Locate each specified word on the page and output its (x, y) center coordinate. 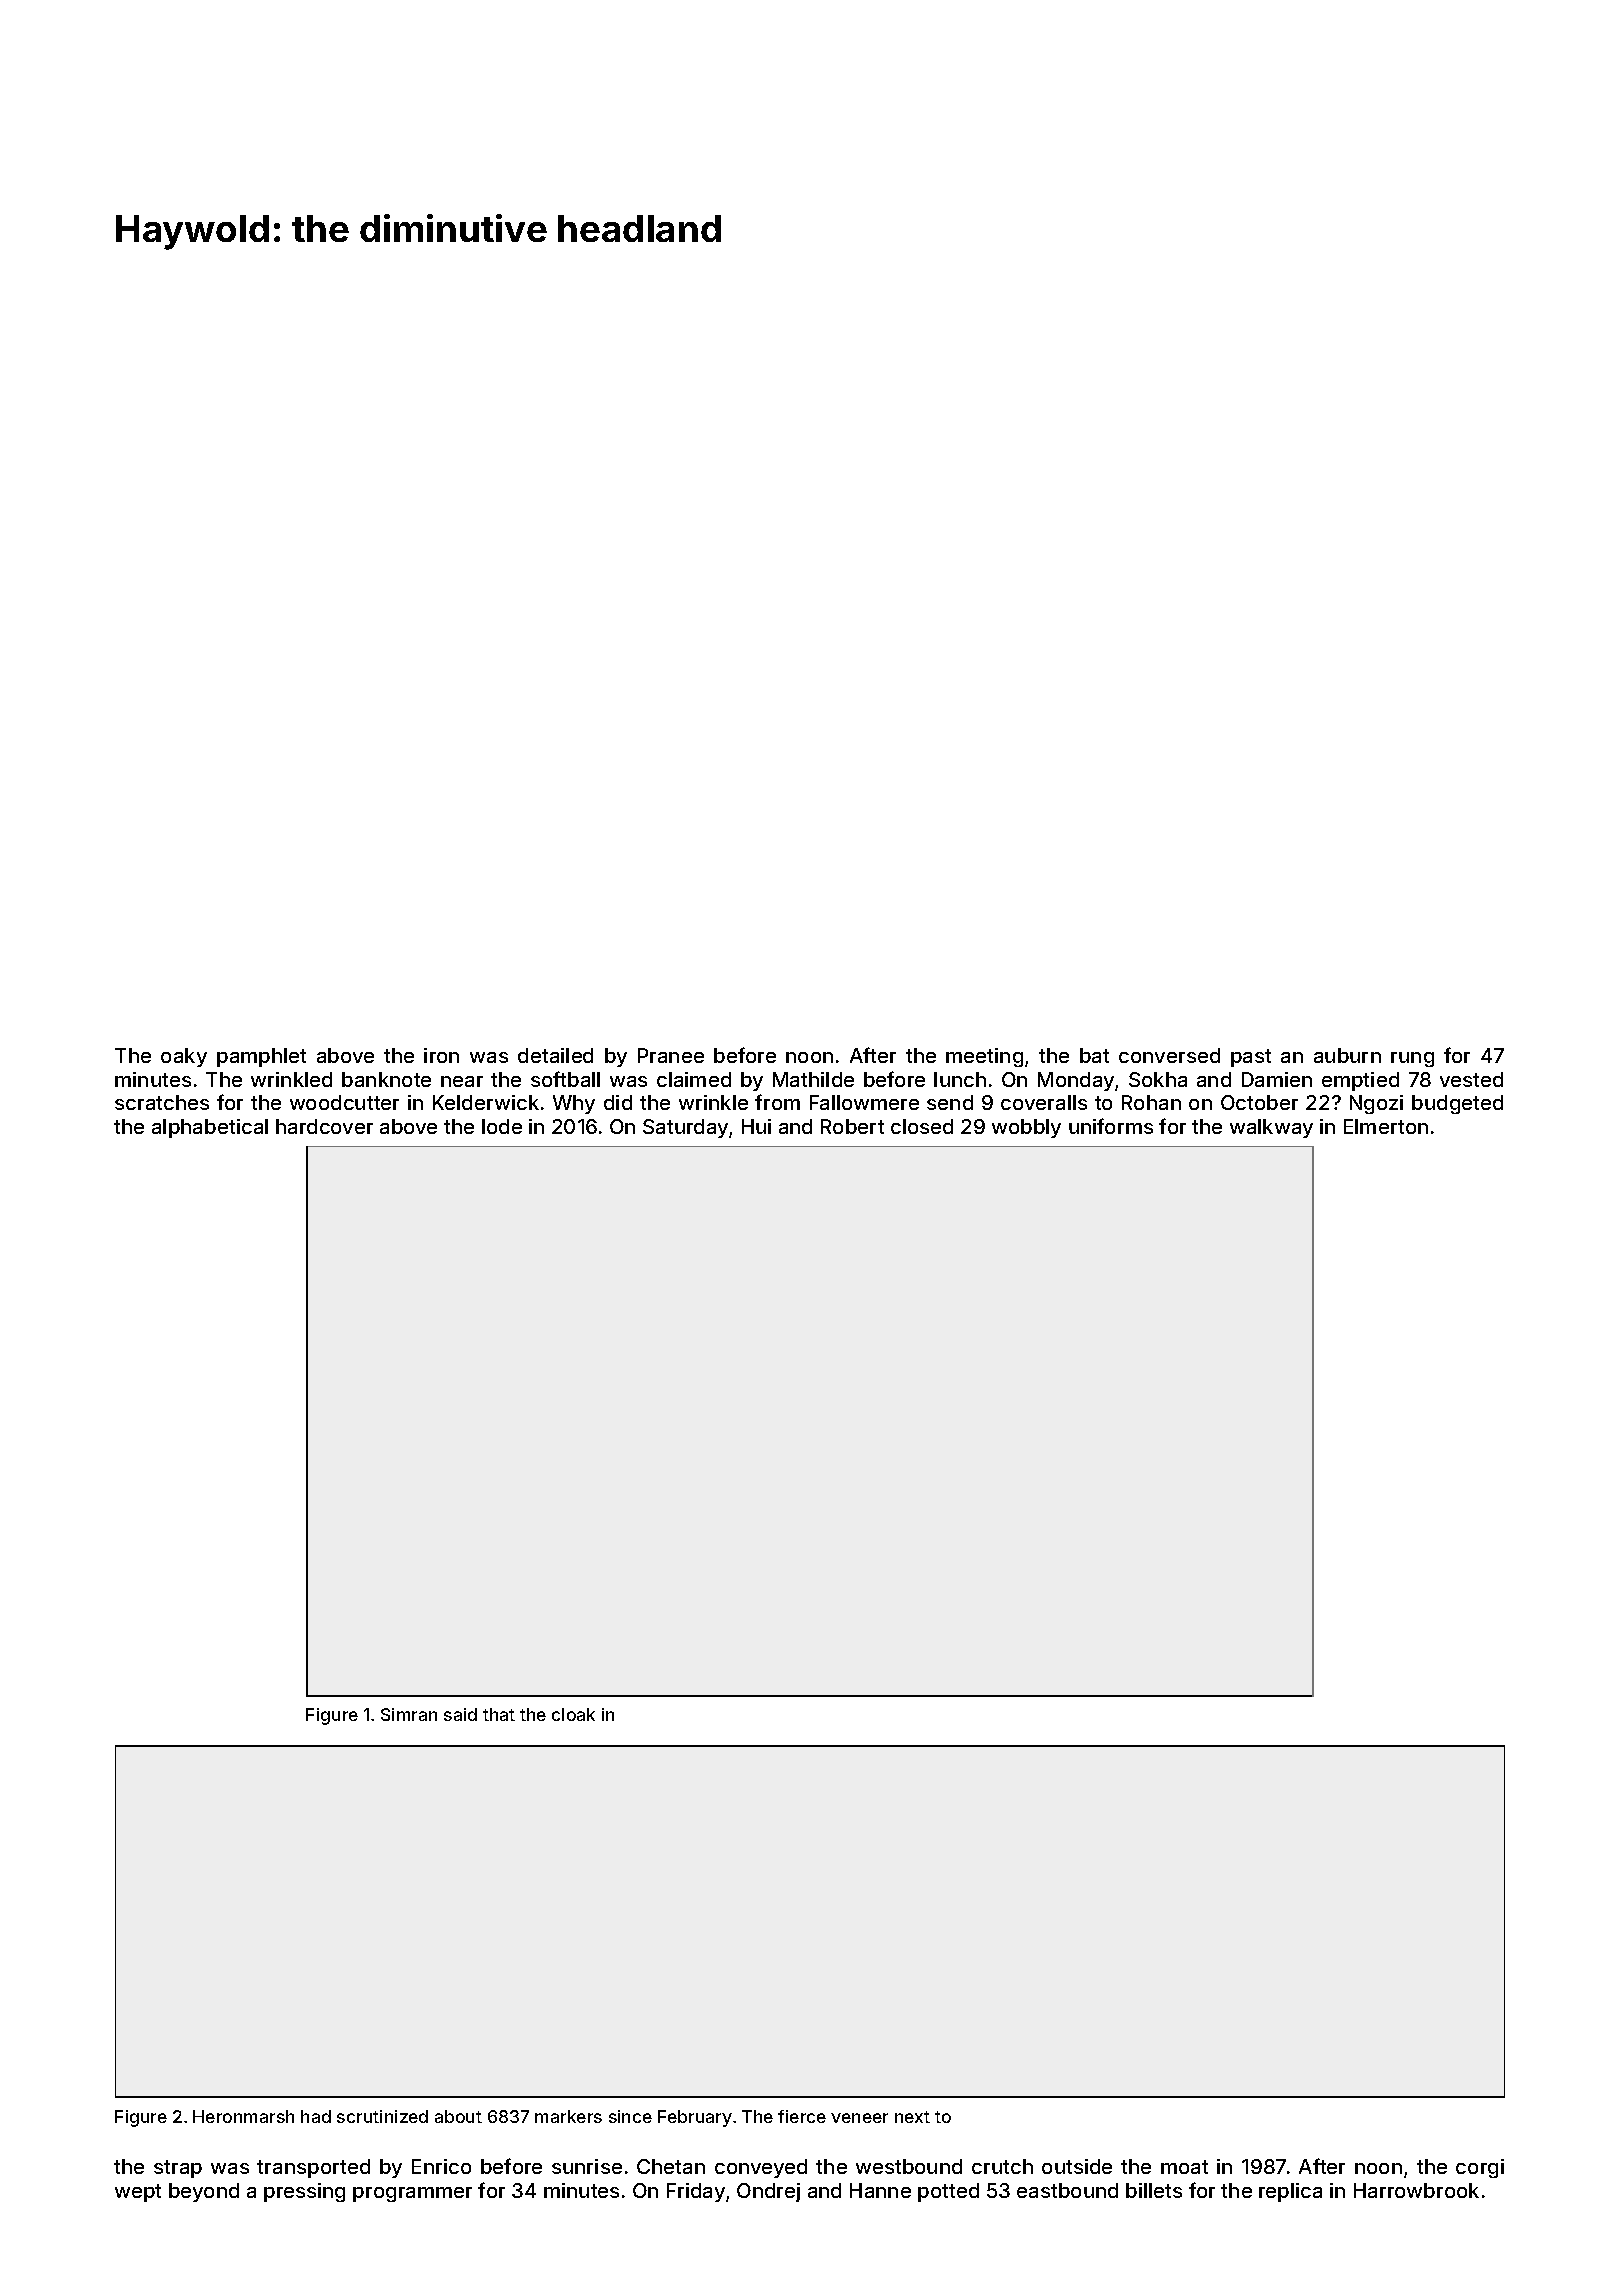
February (695, 2118)
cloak (573, 1714)
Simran (409, 1714)
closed (922, 1126)
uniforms (1111, 1126)
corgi (1480, 2168)
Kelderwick (486, 1102)
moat (1184, 2167)
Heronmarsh (243, 2116)
